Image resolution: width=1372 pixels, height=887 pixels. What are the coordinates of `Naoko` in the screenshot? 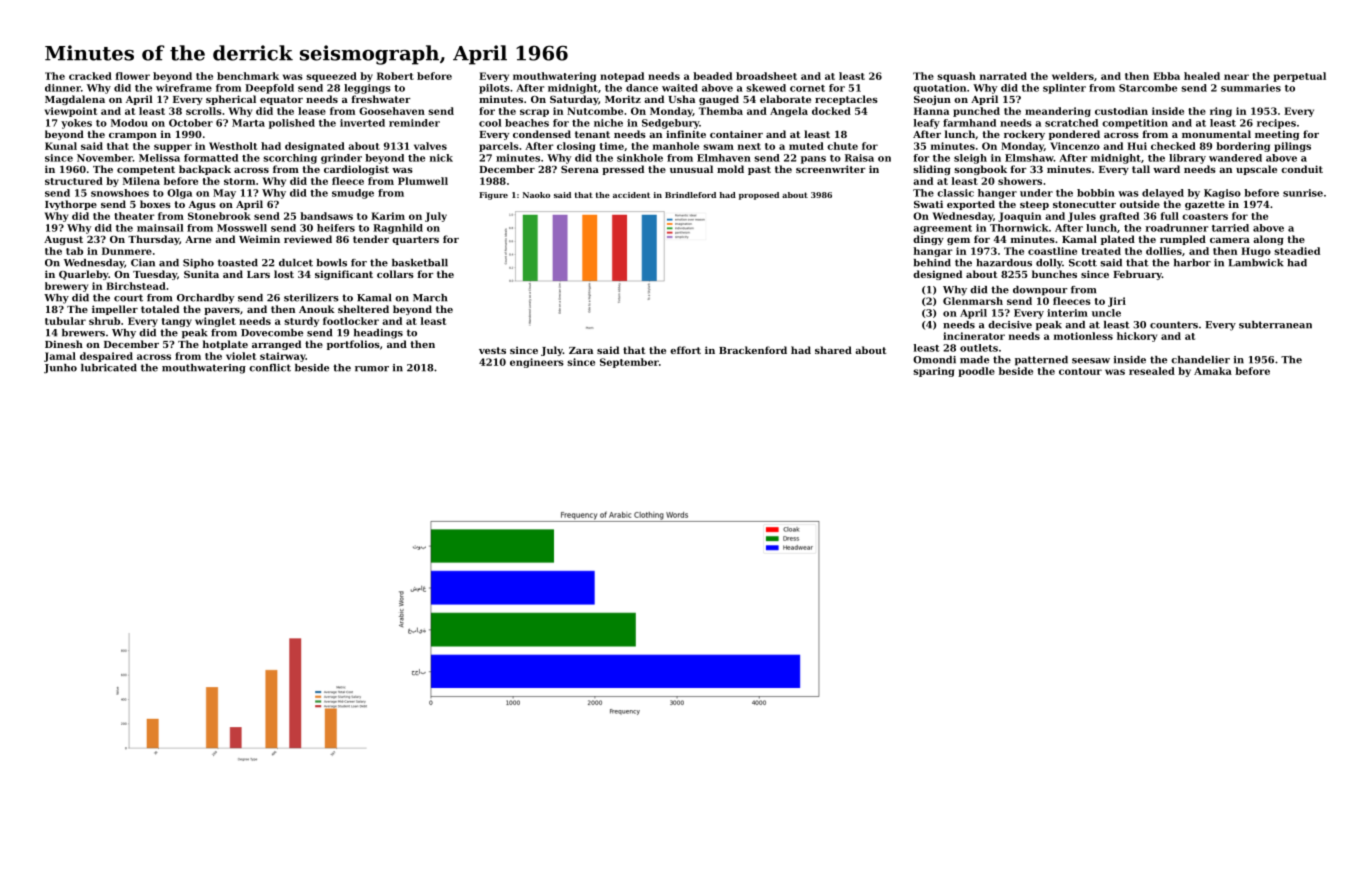 It's located at (536, 195).
